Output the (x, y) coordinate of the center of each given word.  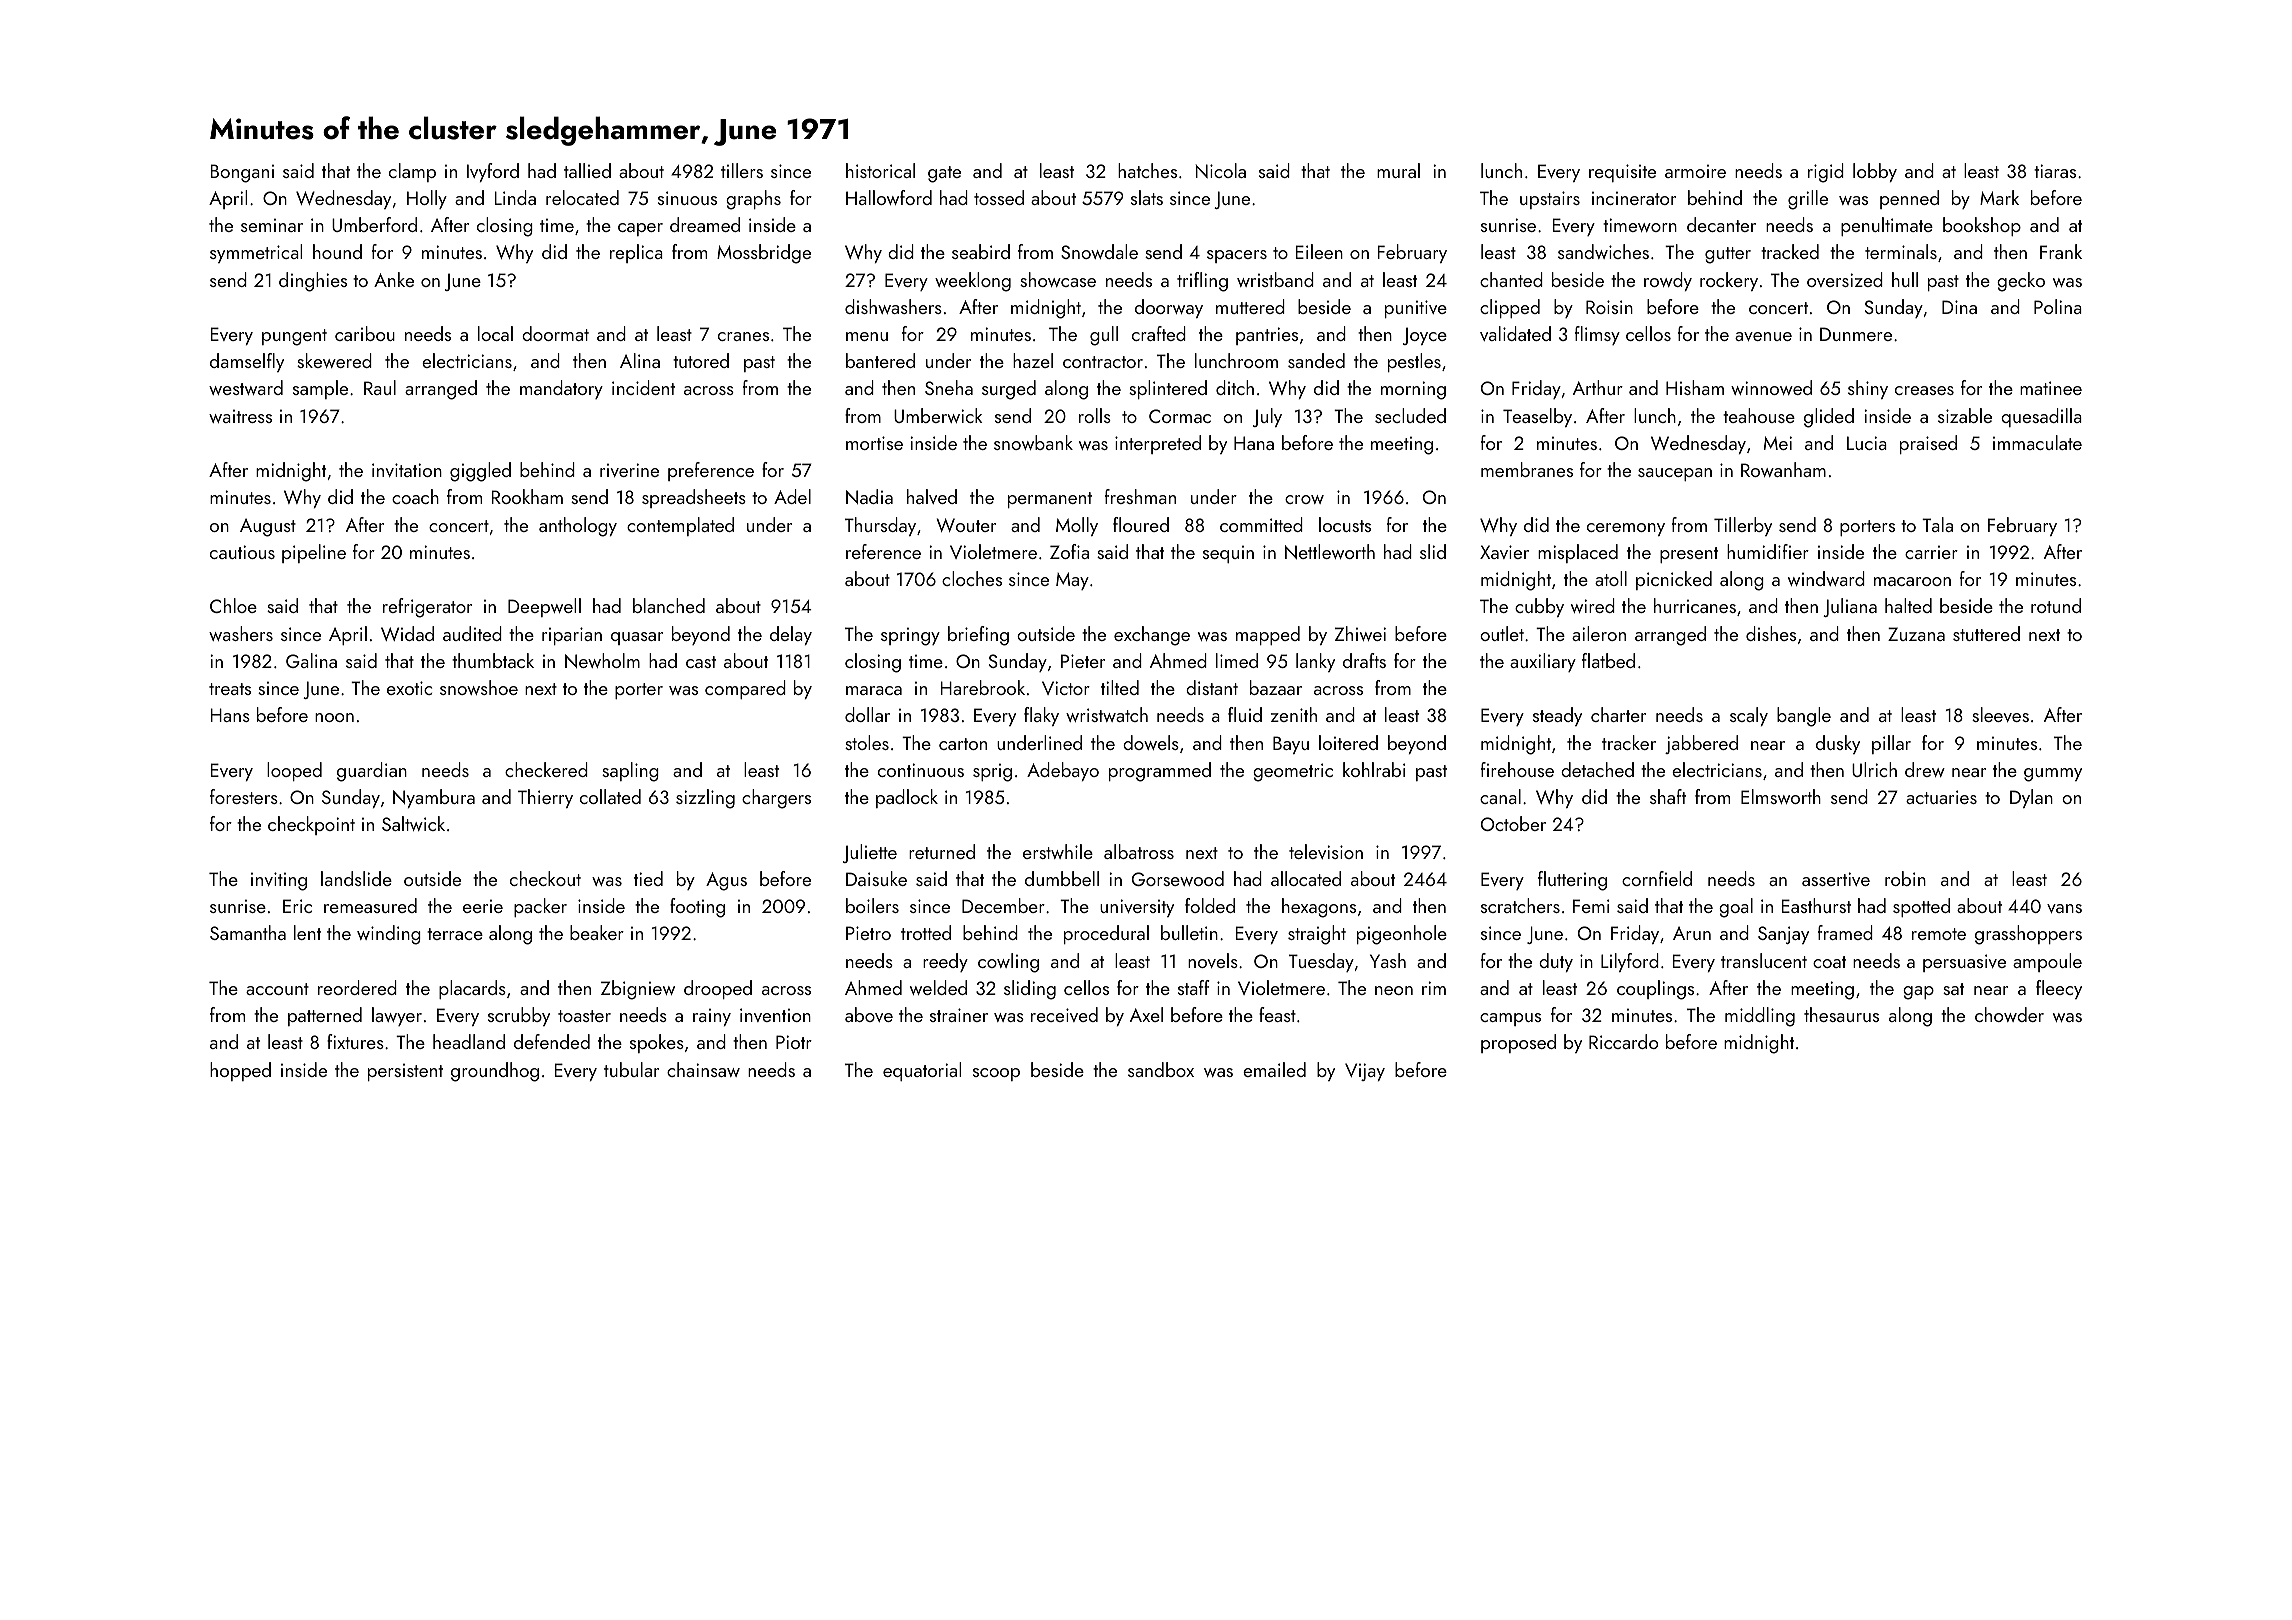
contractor (1103, 362)
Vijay (1365, 1072)
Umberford (374, 224)
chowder (2009, 1014)
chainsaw (703, 1069)
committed (1261, 524)
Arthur (1598, 387)
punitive (1416, 309)
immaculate (2037, 442)
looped (294, 771)
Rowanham (1783, 469)
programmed (1160, 772)
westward (246, 387)
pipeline (314, 553)
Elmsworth (1781, 796)
